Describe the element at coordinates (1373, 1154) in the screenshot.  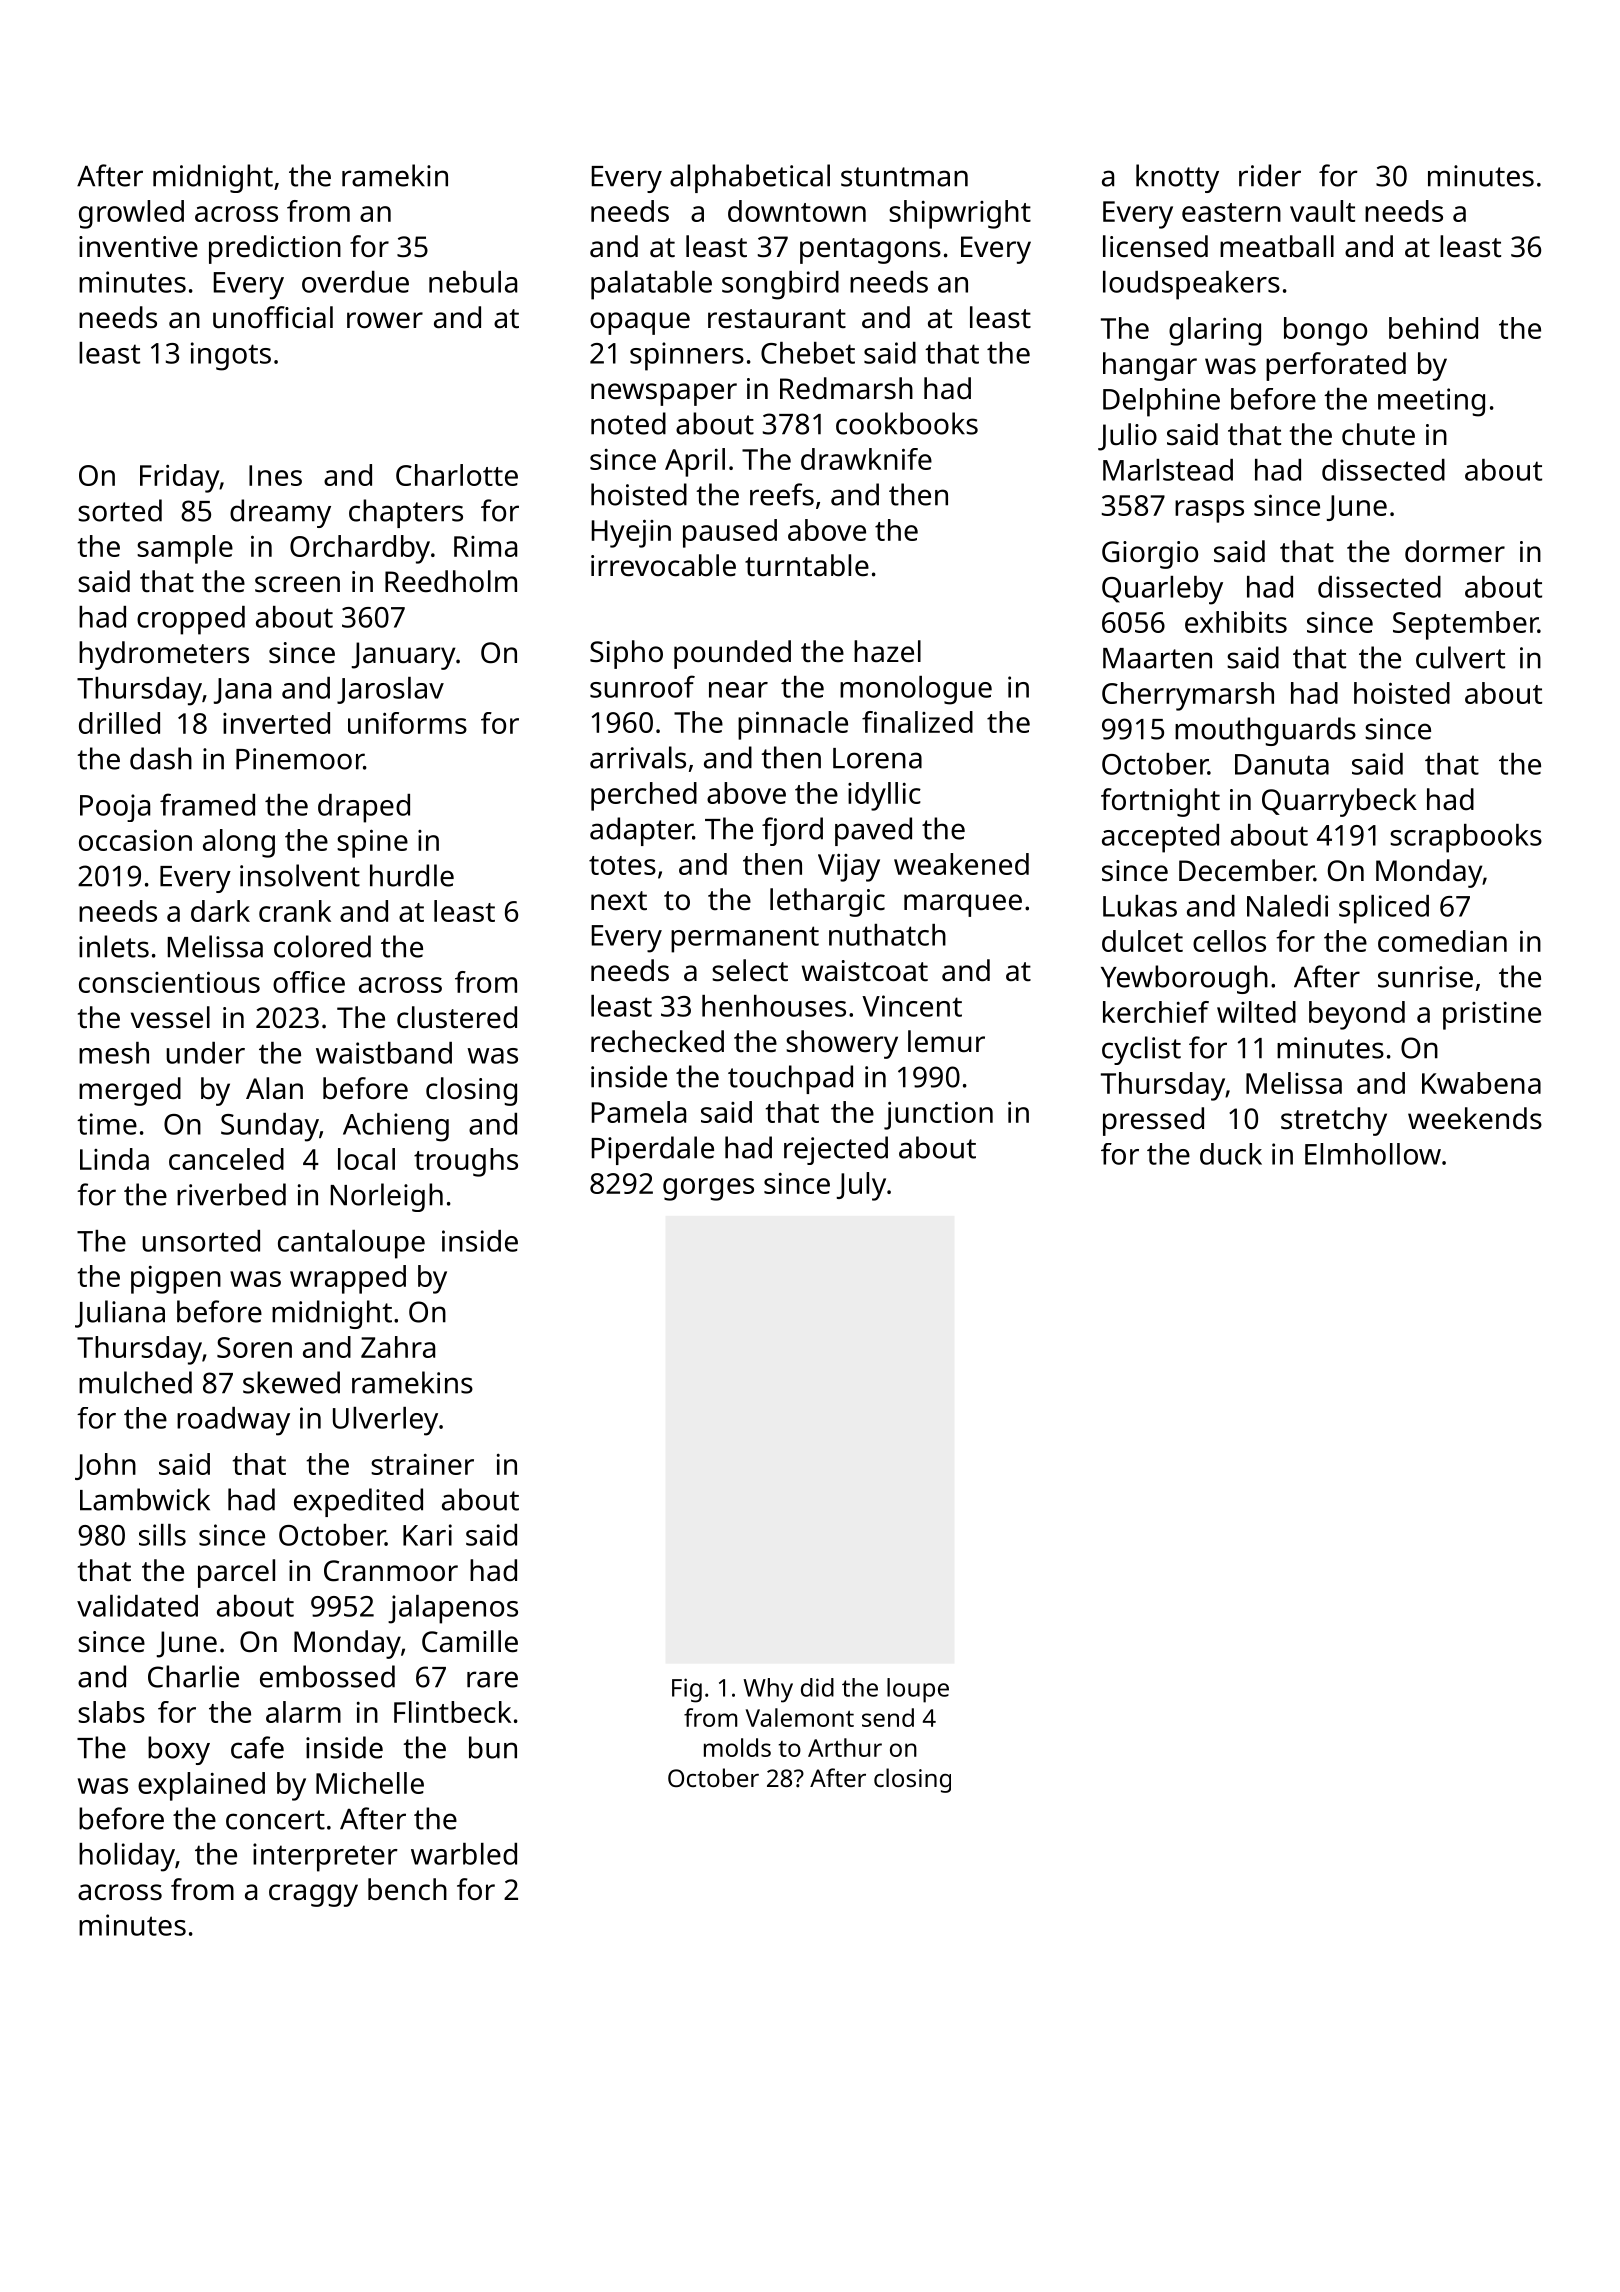
I see `Elmhollow` at that location.
